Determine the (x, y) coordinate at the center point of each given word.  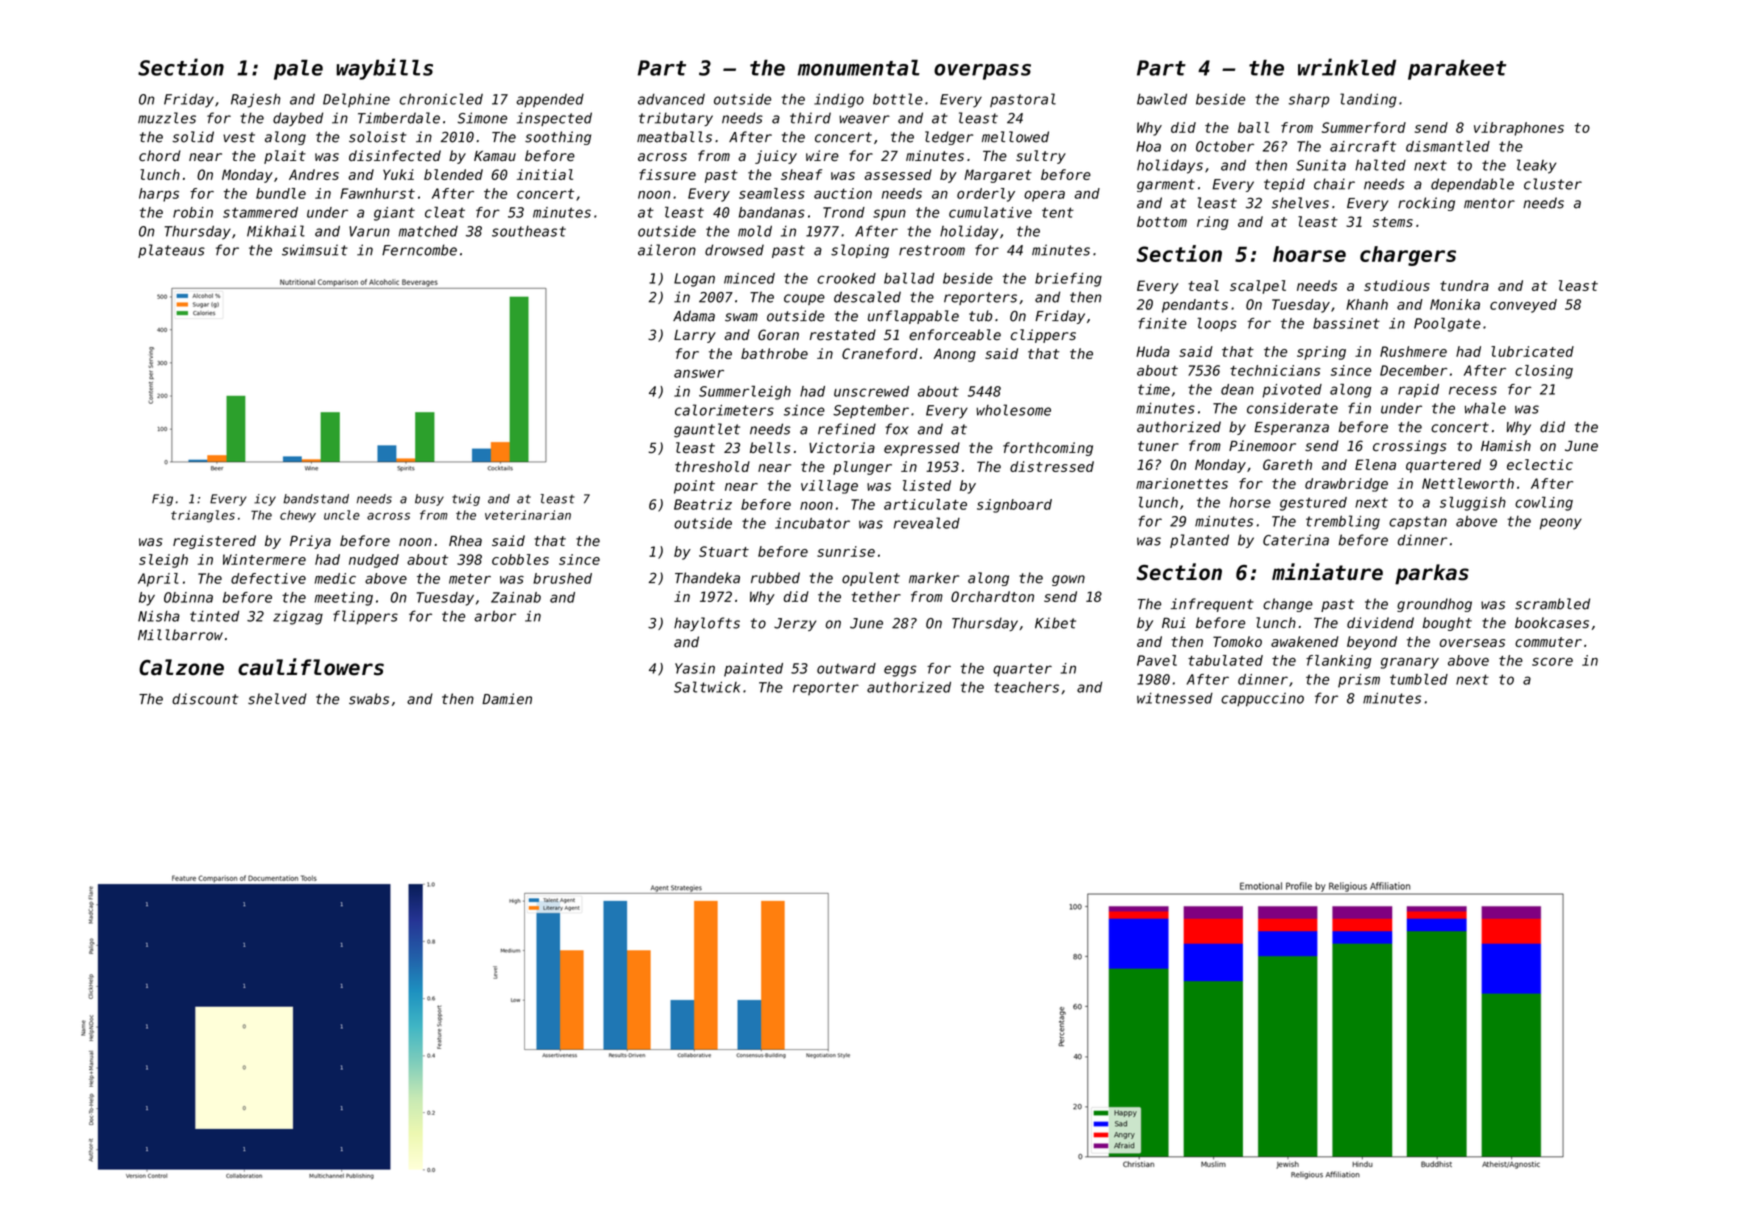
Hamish (1506, 445)
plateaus (171, 251)
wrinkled (1347, 67)
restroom (932, 250)
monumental (858, 67)
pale (298, 69)
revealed (927, 523)
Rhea (465, 540)
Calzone (181, 667)
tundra (1464, 285)
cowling (1544, 503)
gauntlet (707, 430)
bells (770, 447)
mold (755, 231)
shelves (1300, 203)
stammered (260, 212)
